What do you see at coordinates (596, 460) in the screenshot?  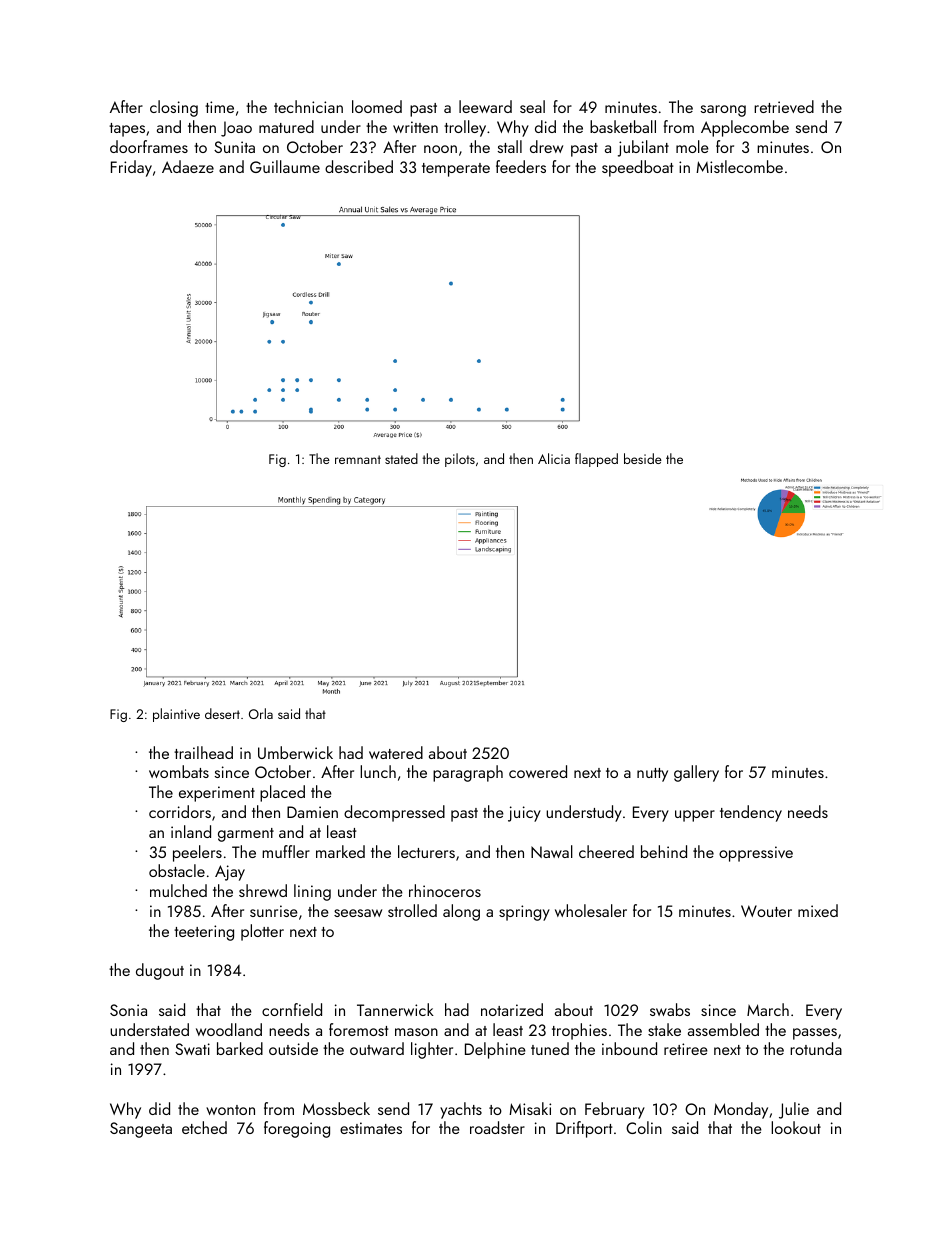 I see `flapped` at bounding box center [596, 460].
